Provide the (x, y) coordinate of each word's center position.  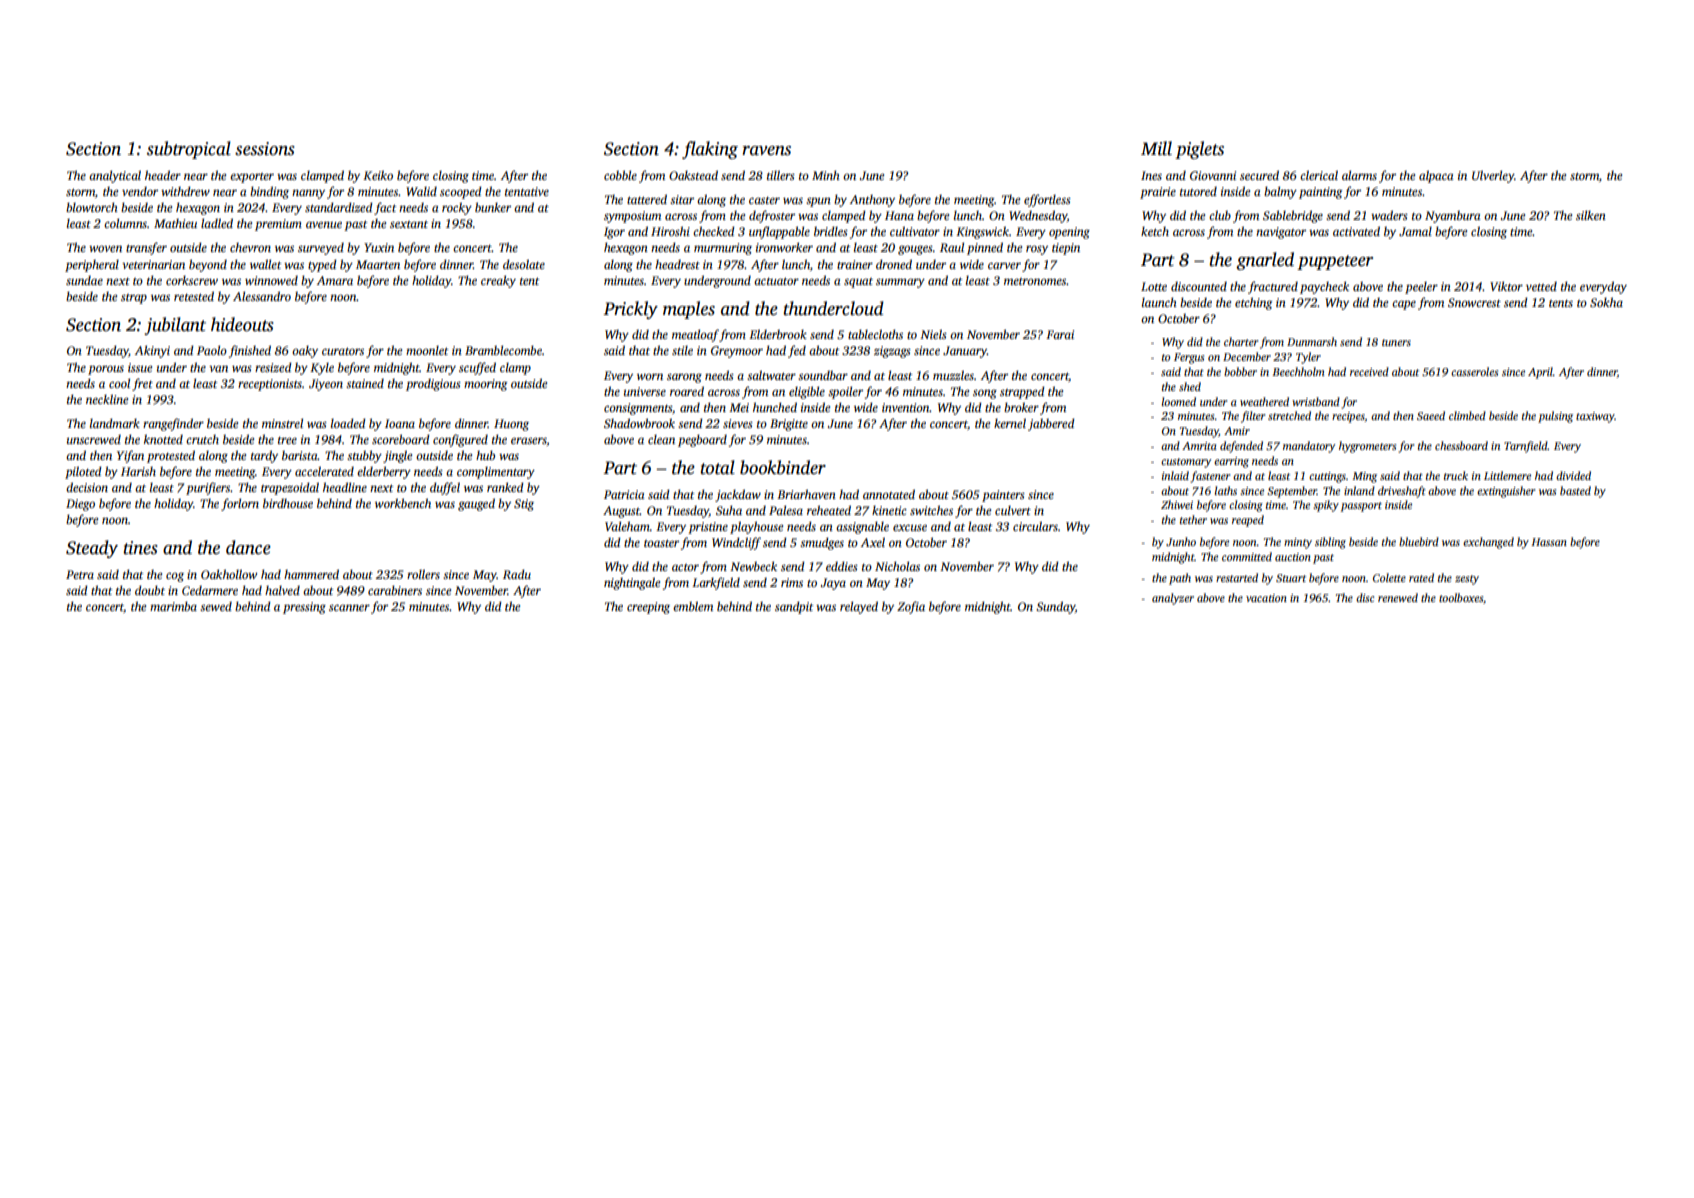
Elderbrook (778, 334)
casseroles (1474, 371)
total (717, 467)
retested (194, 296)
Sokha (1606, 302)
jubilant (175, 326)
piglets (1199, 150)
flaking (710, 150)
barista (300, 455)
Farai (1060, 334)
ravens (766, 151)
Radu (517, 574)
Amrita (1199, 446)
